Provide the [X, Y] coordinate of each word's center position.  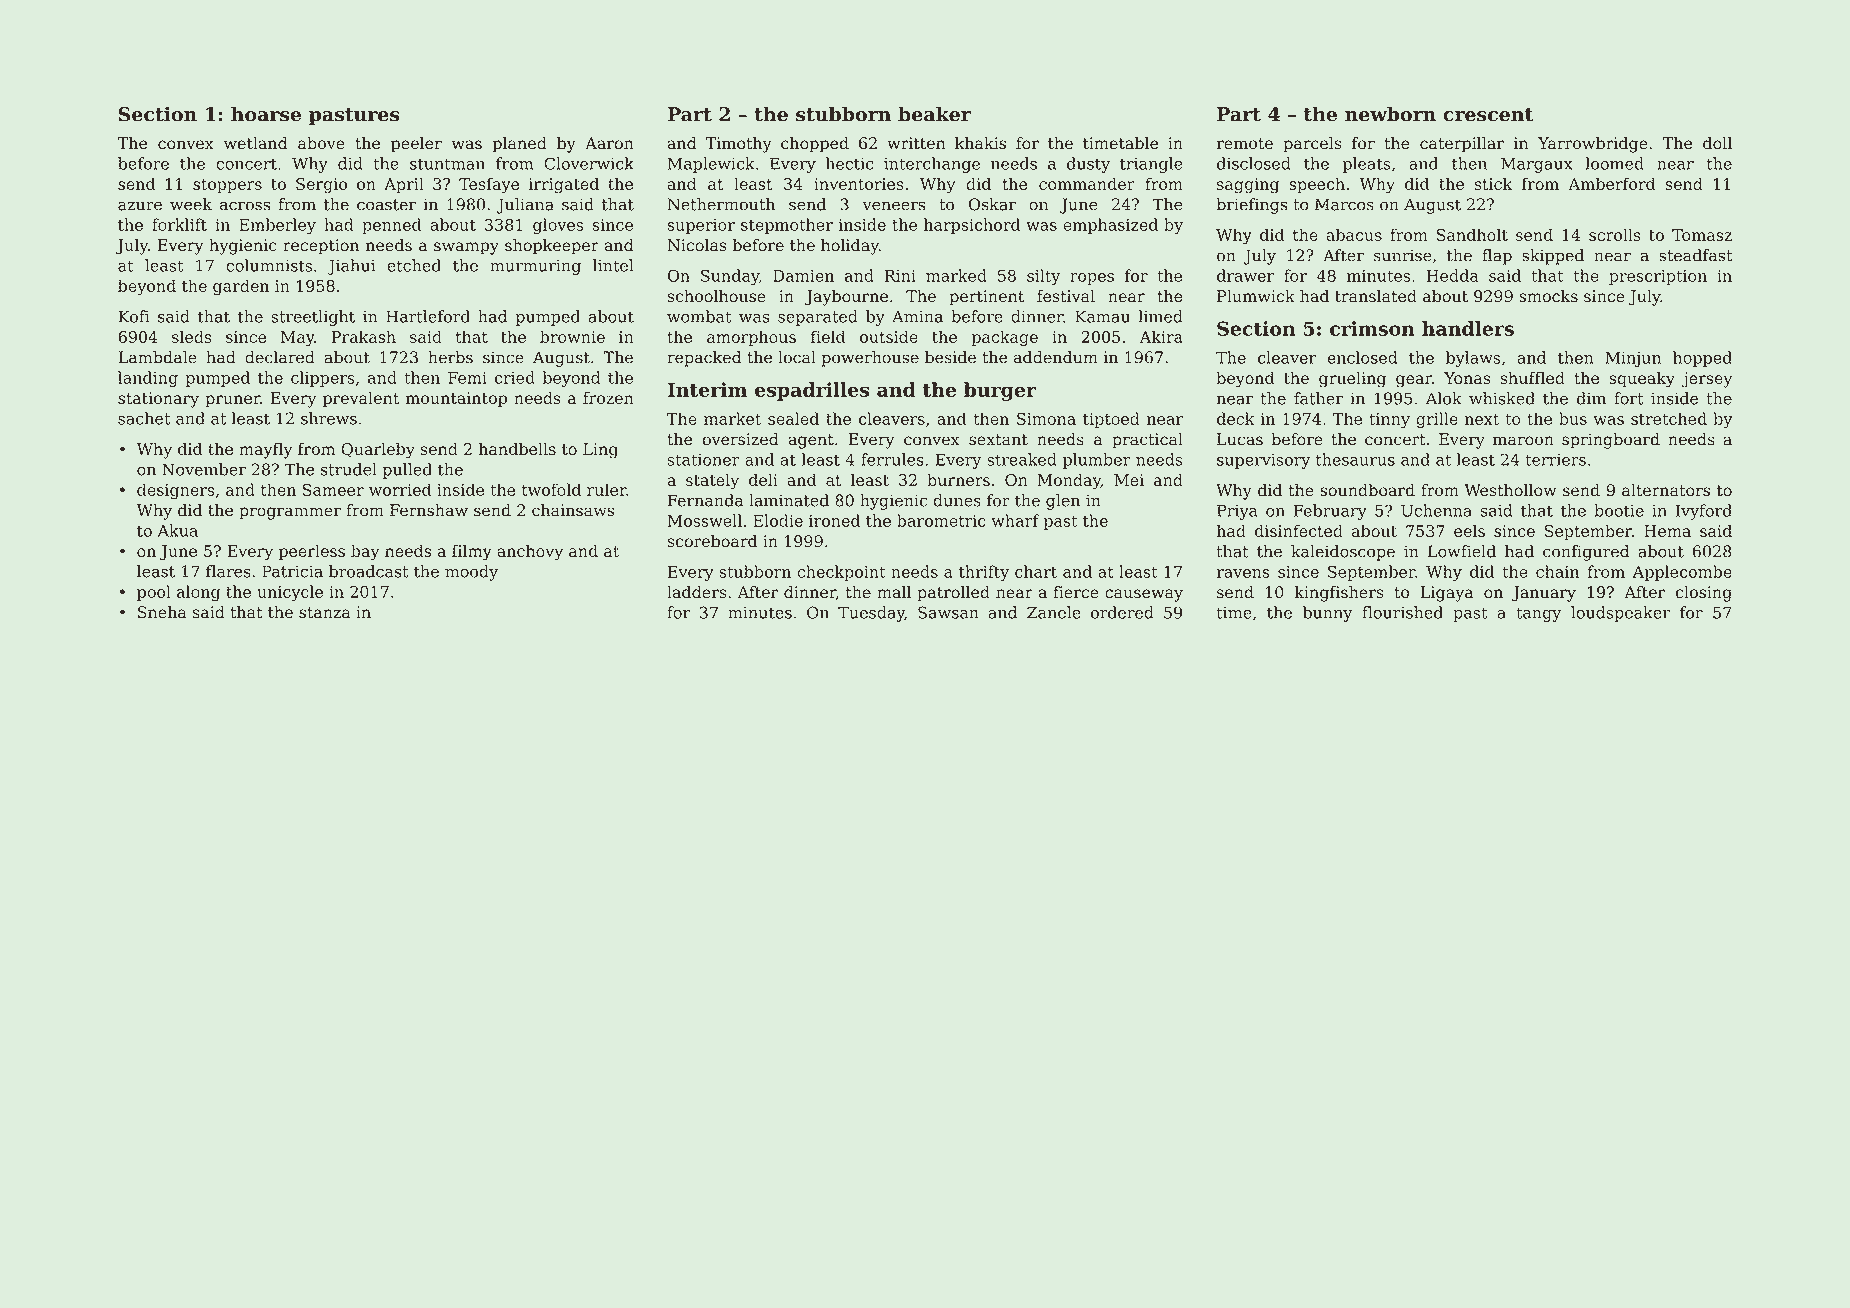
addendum [1056, 357]
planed [520, 145]
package [1005, 338]
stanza [325, 613]
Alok [1444, 398]
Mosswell [705, 520]
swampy [466, 248]
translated [1376, 296]
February [1330, 512]
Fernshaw [429, 510]
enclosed [1362, 357]
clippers [323, 379]
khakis [980, 143]
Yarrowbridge [1593, 145]
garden [241, 287]
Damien [803, 276]
